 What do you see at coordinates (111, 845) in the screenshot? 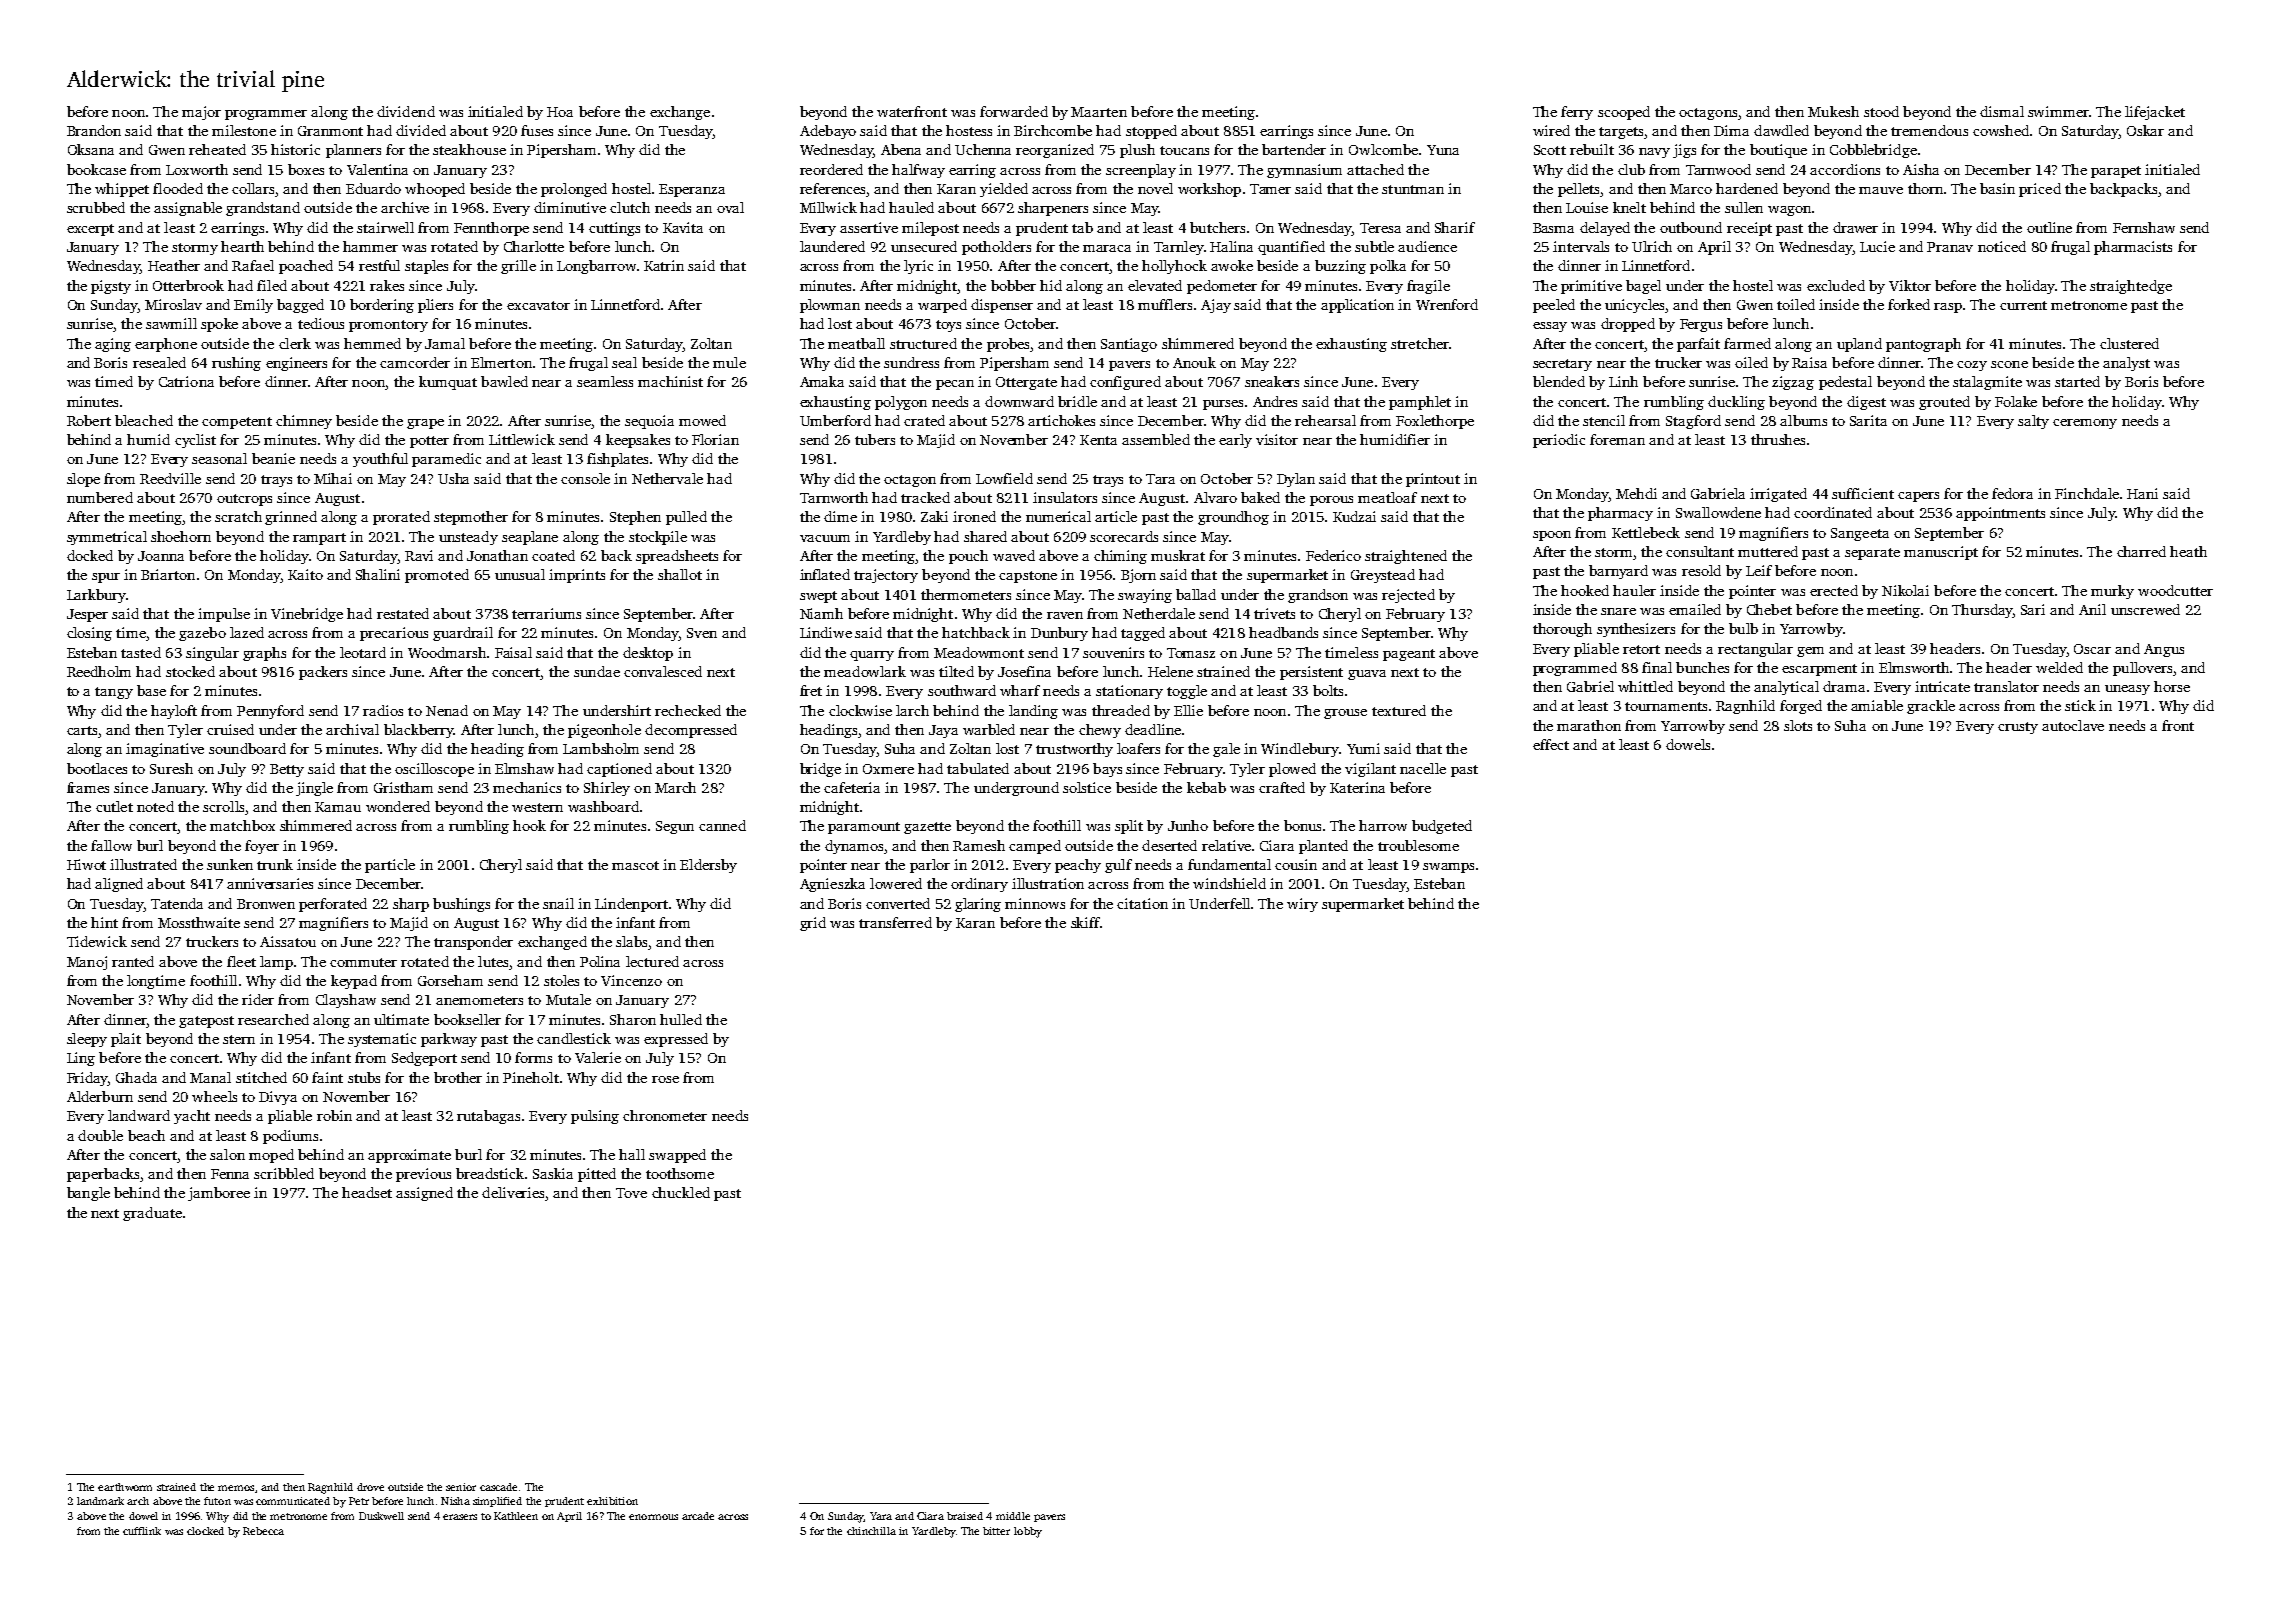
I see `fallow` at bounding box center [111, 845].
